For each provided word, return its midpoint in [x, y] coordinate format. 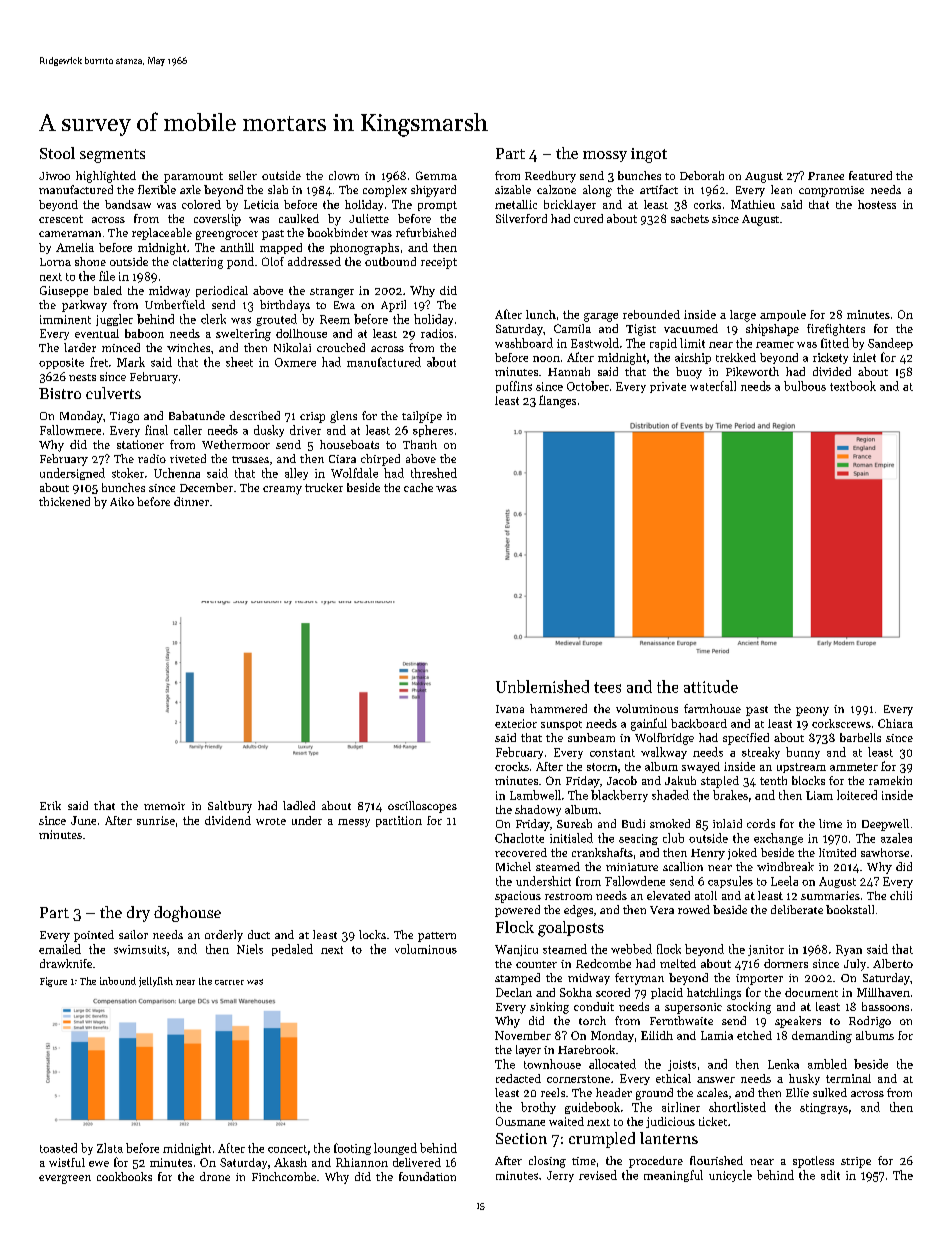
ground [654, 1094]
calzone [556, 189]
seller [243, 175]
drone [215, 1176]
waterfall [713, 386]
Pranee [826, 176]
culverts [113, 393]
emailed [60, 949]
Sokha [576, 992]
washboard [524, 343]
